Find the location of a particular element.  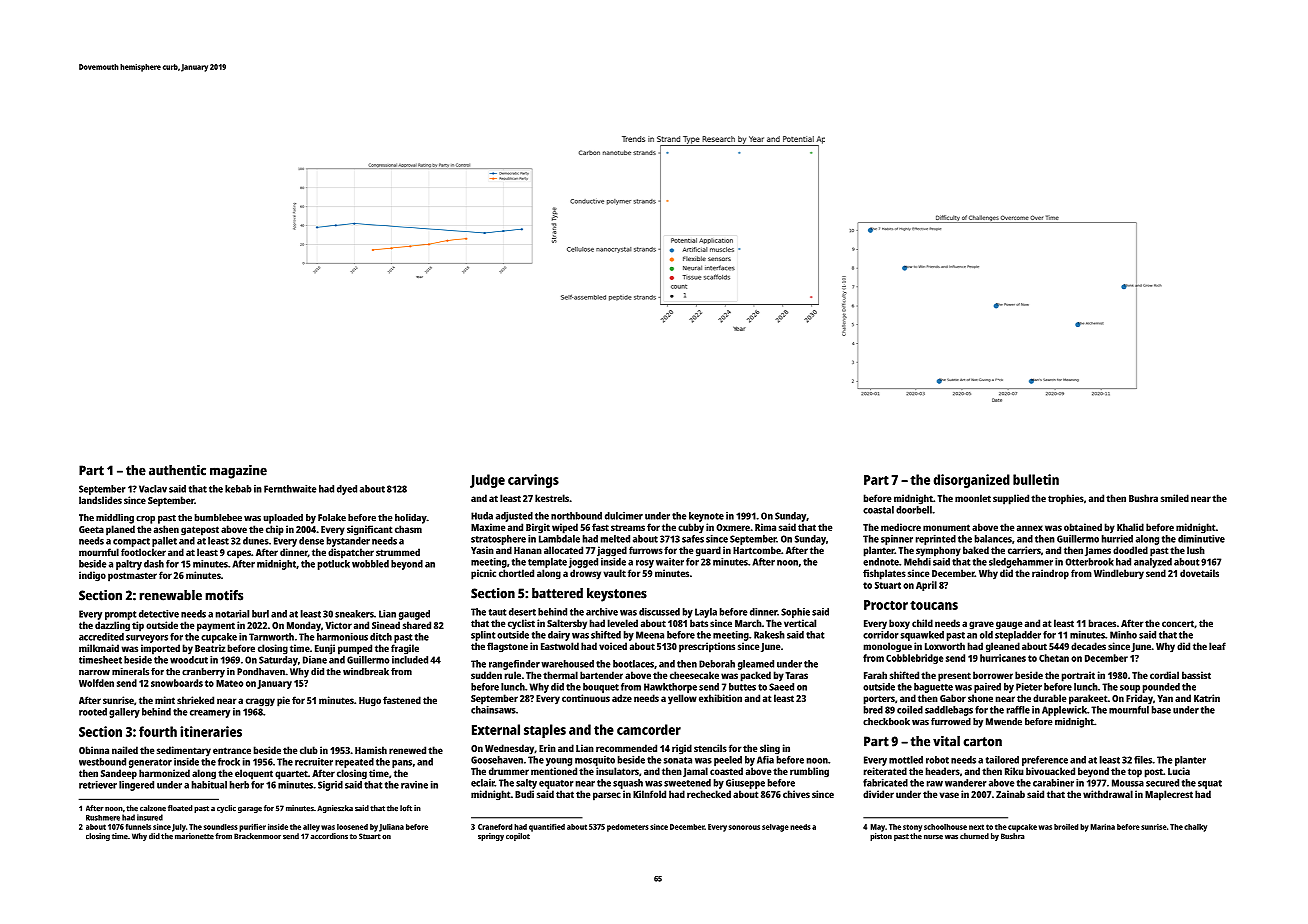

keystones is located at coordinates (617, 595).
